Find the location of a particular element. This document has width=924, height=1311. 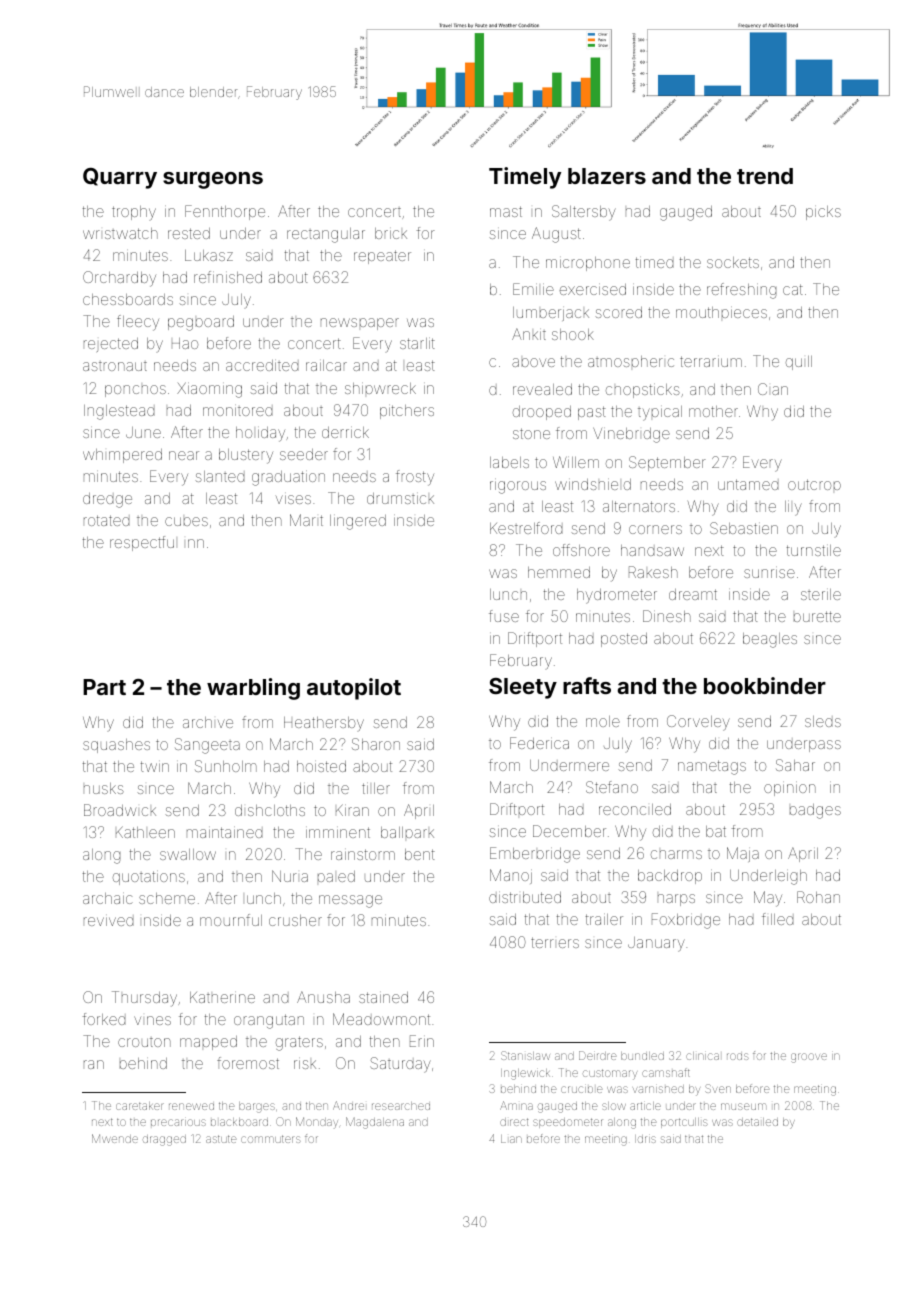

drumstick is located at coordinates (400, 498).
